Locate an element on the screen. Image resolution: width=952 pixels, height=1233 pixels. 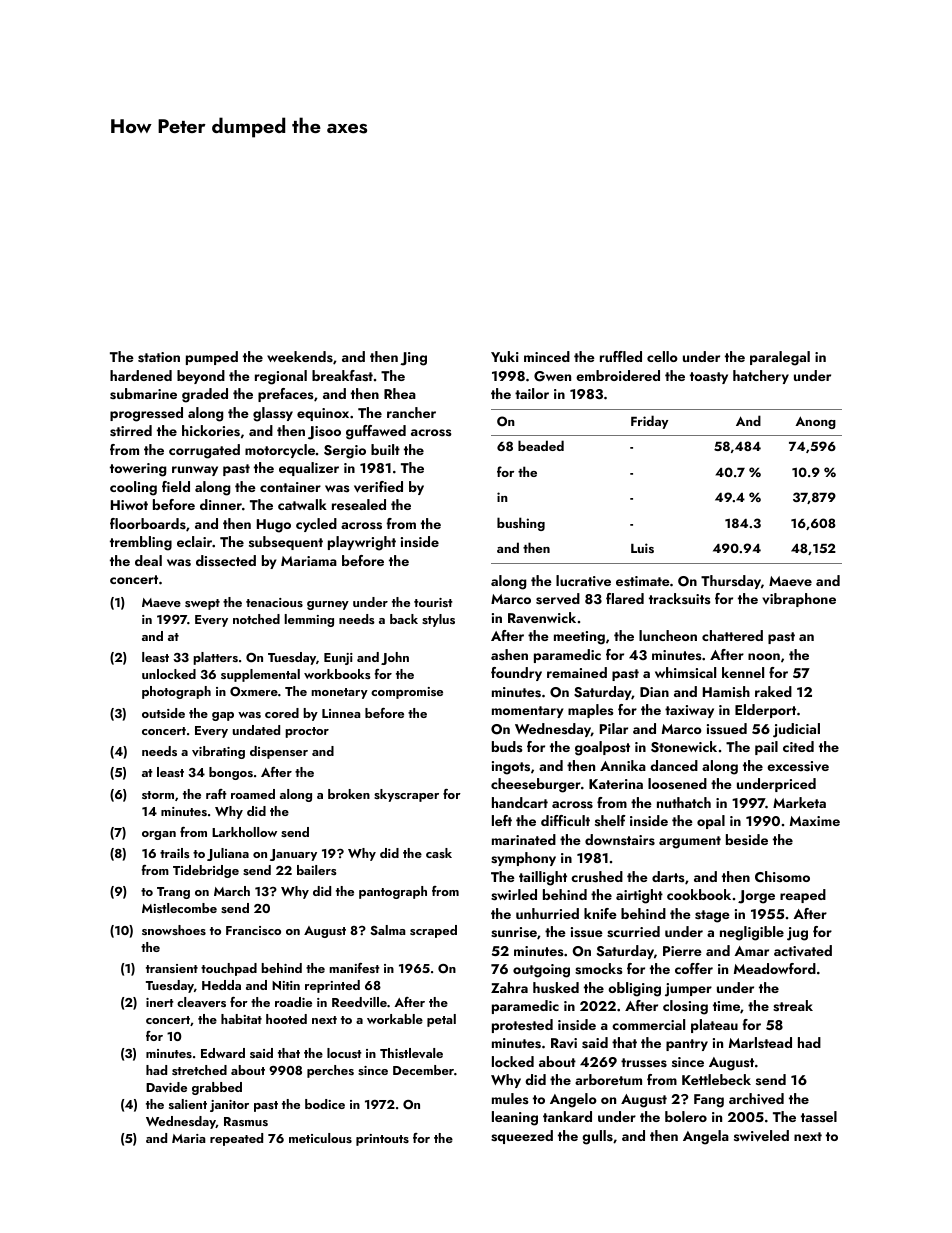
Ravenwick is located at coordinates (542, 617).
